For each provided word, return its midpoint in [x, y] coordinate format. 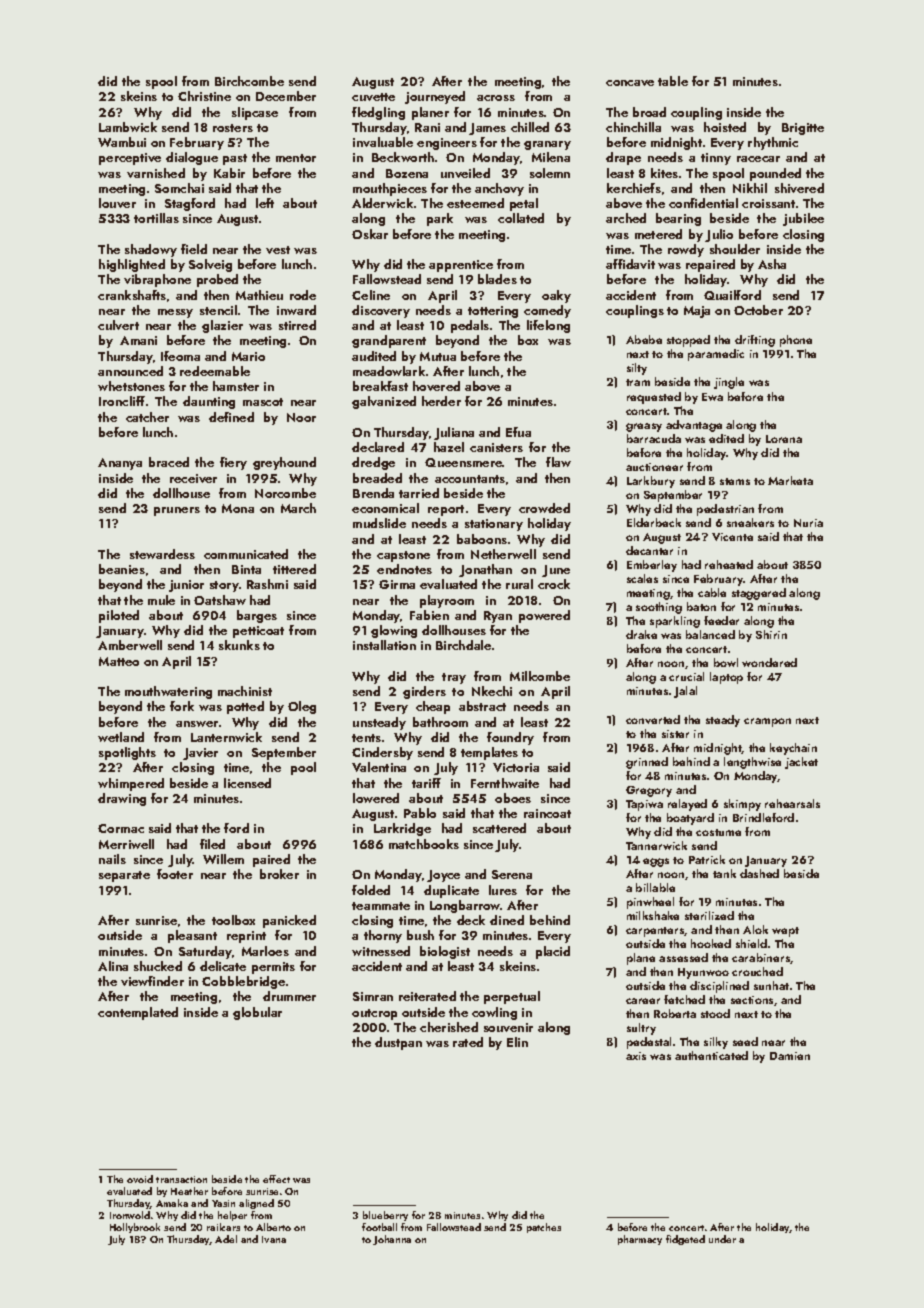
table [673, 81]
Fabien [429, 615]
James [487, 129]
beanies [122, 569]
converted [653, 719]
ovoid [140, 1179]
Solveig [210, 265]
